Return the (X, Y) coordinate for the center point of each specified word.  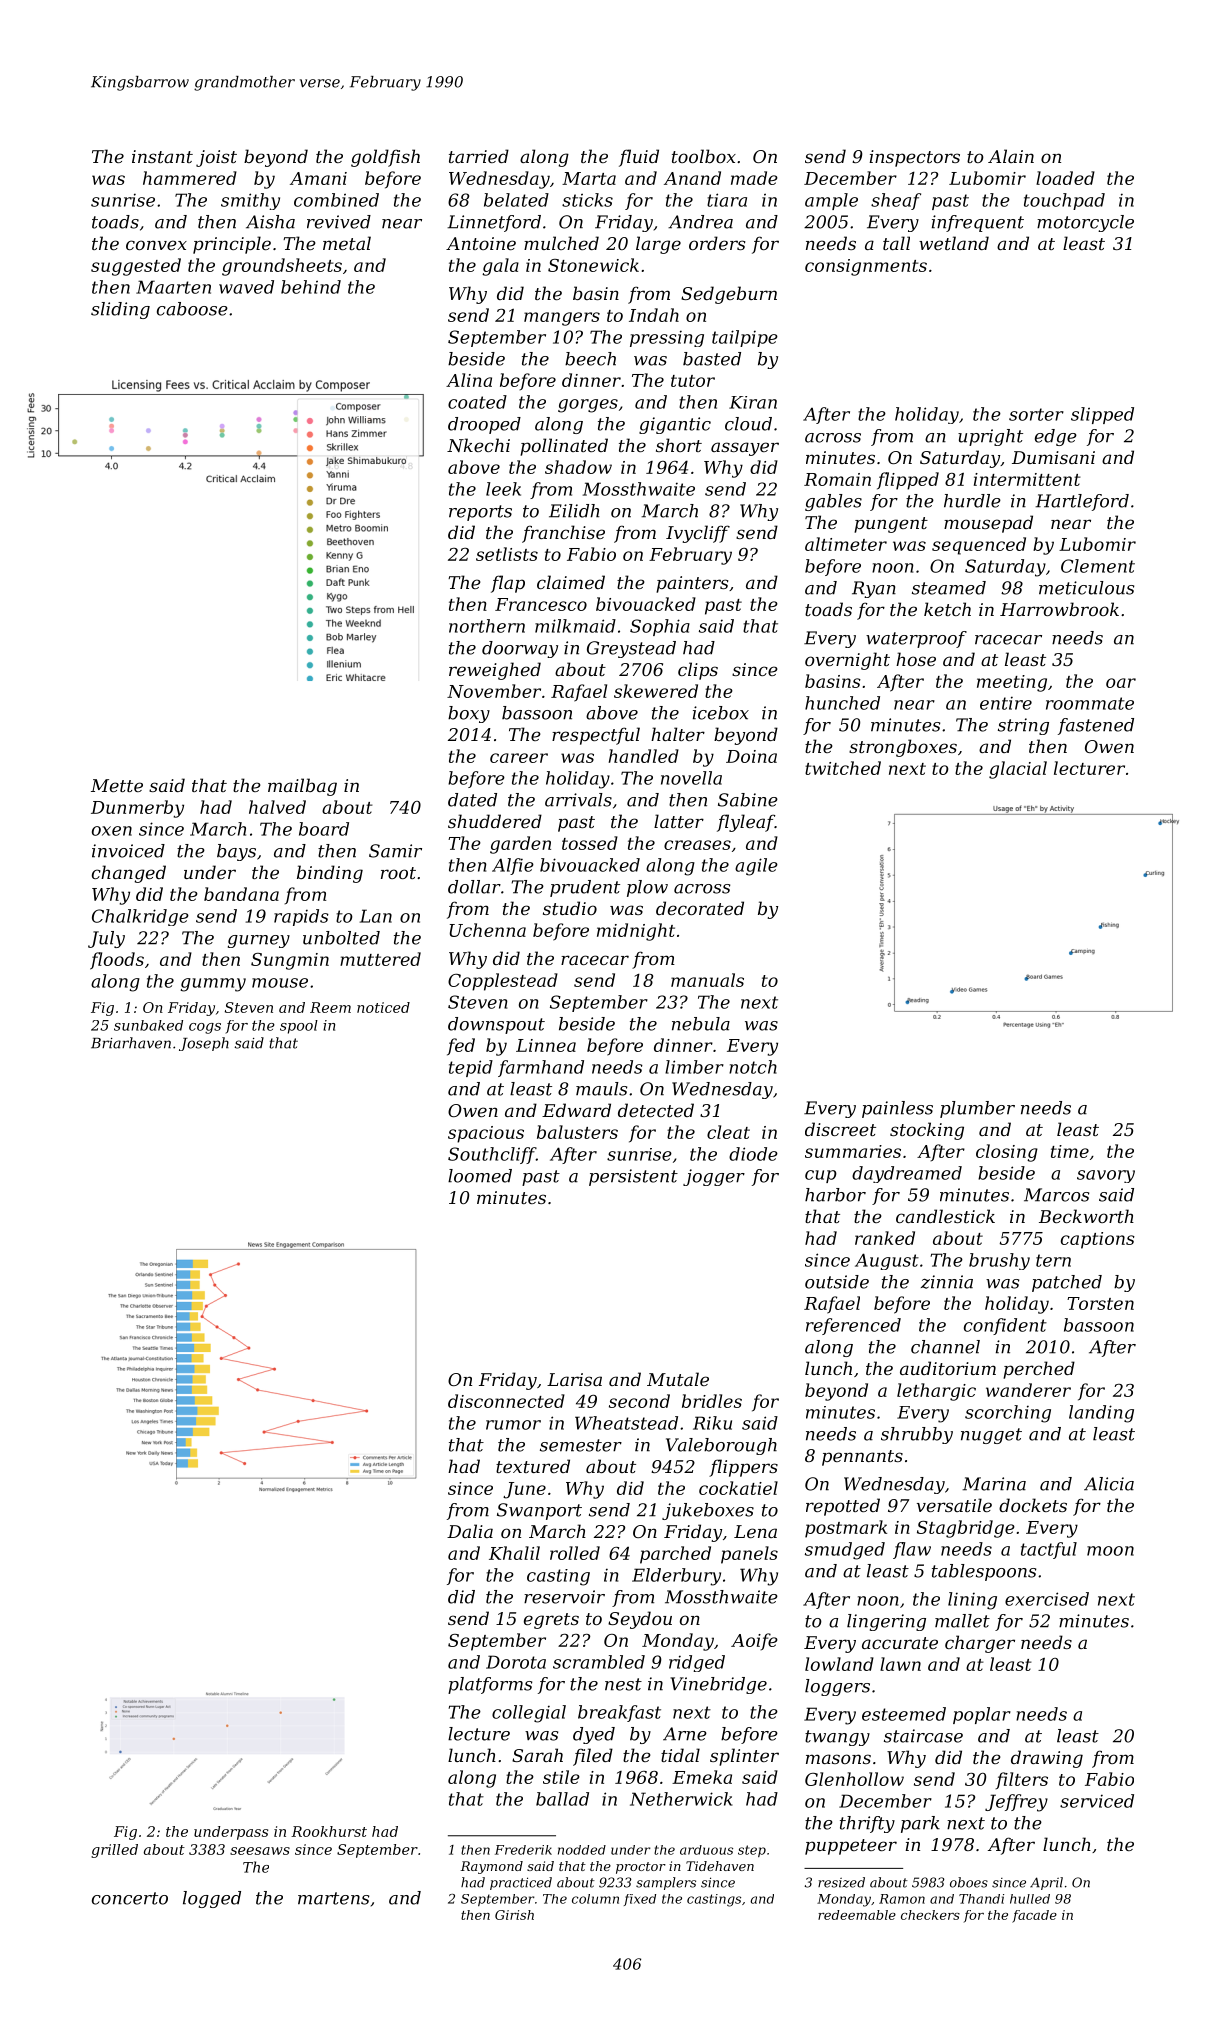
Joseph (204, 1044)
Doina (751, 756)
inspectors (914, 158)
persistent (633, 1177)
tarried (479, 156)
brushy (999, 1261)
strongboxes (903, 748)
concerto (130, 1898)
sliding (120, 310)
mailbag (302, 787)
